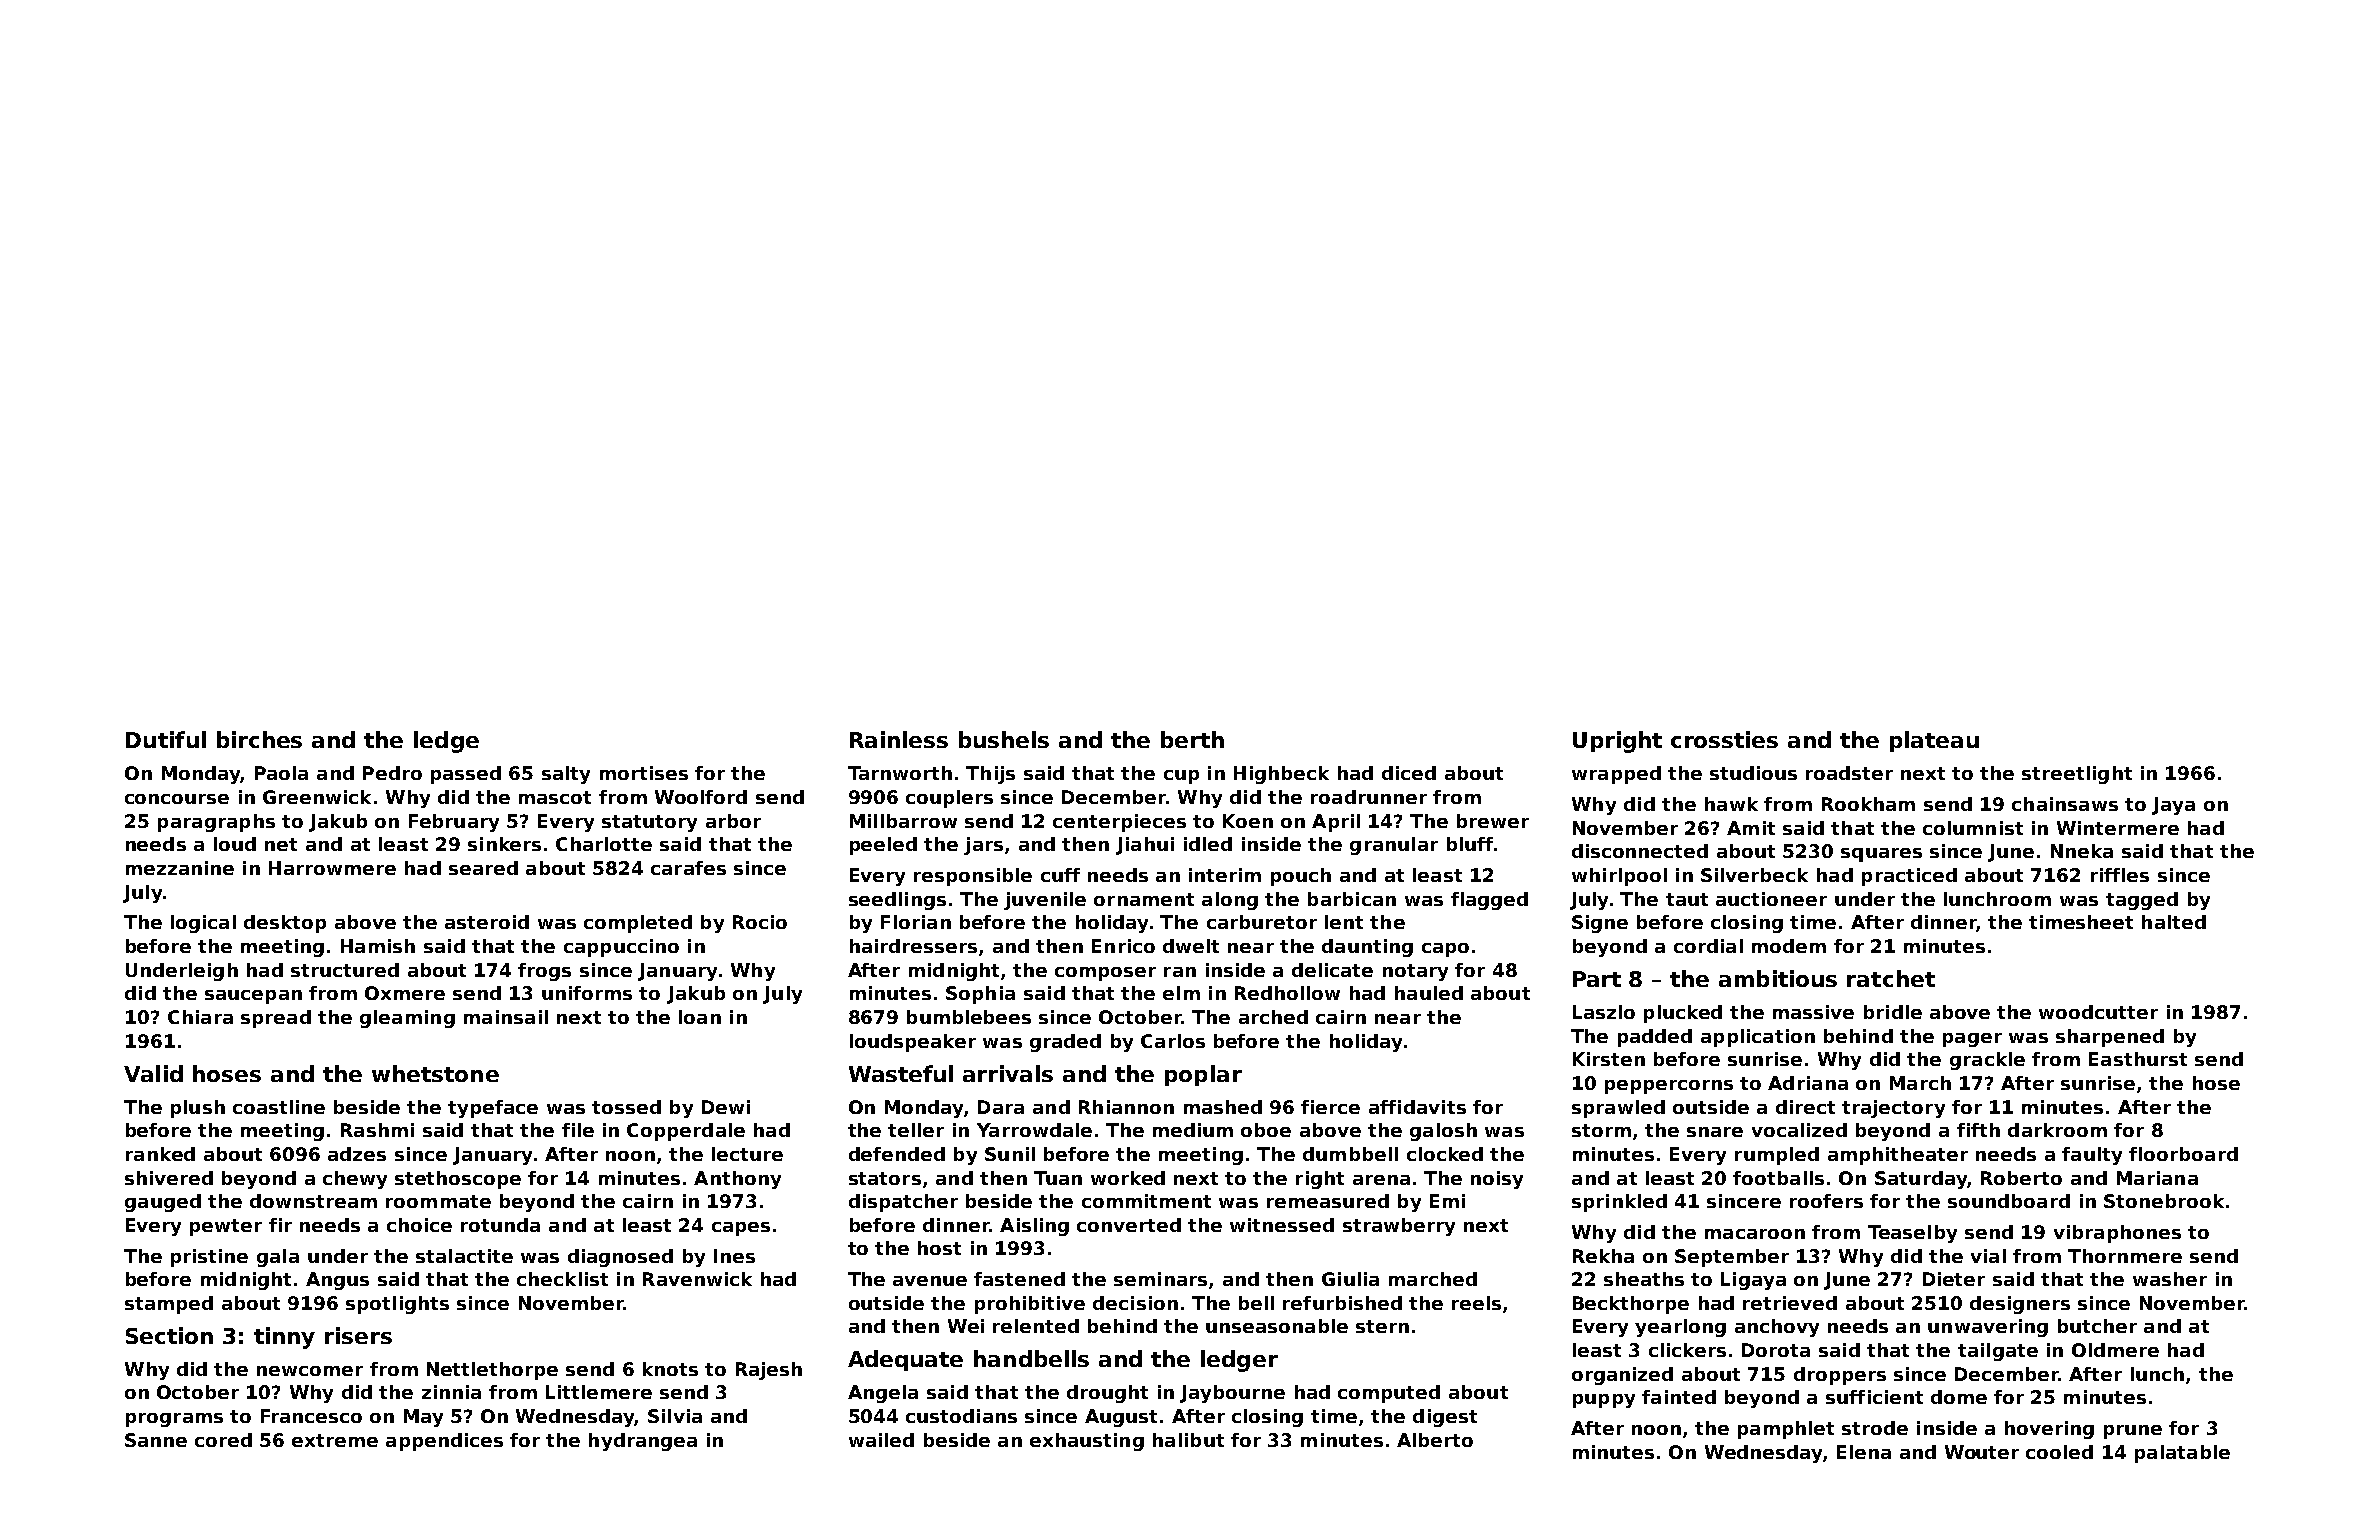 Image resolution: width=2380 pixels, height=1540 pixels. What do you see at coordinates (881, 1440) in the page?
I see `wailed` at bounding box center [881, 1440].
